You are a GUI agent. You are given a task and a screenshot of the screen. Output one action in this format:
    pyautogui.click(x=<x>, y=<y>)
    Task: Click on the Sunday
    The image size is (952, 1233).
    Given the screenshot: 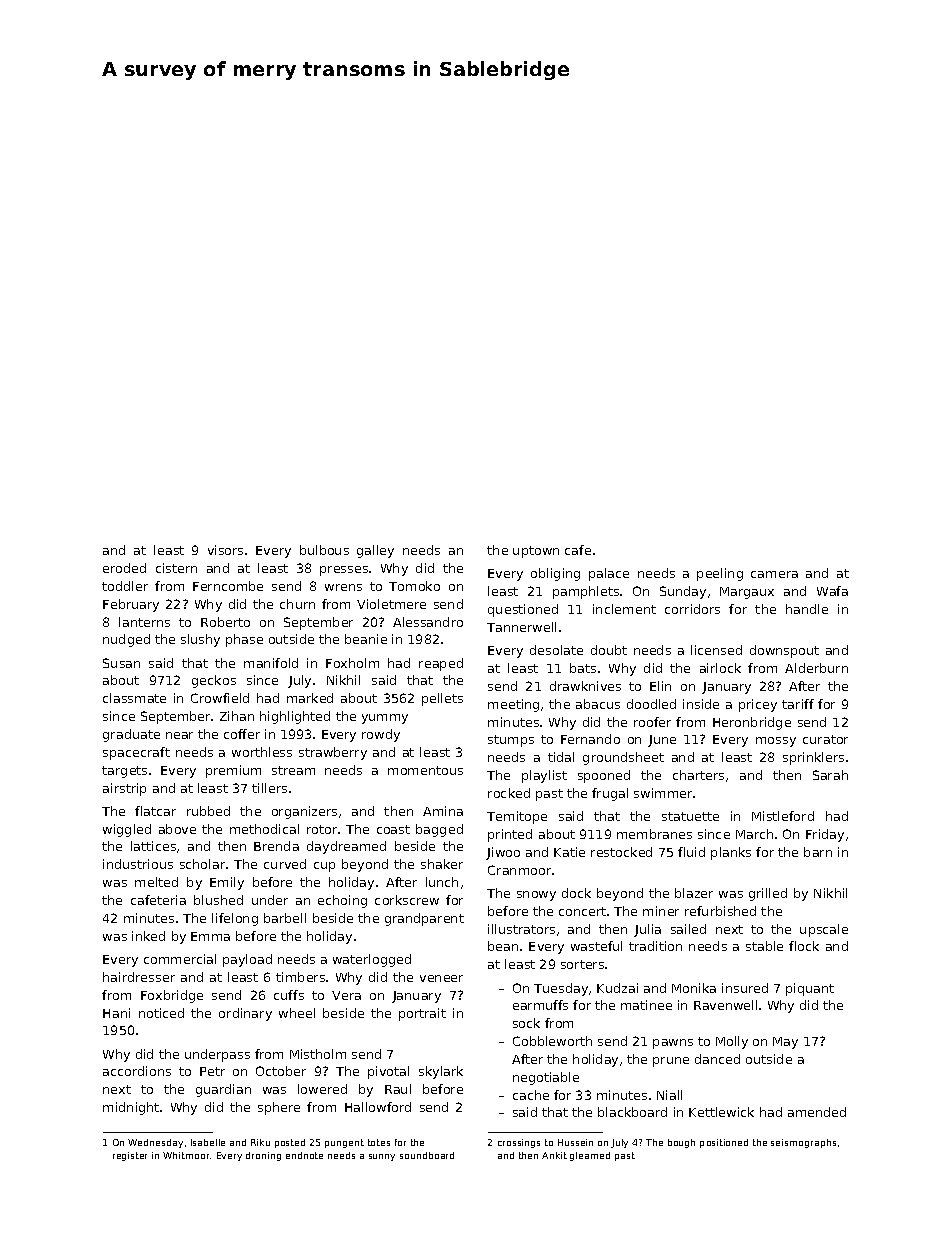 What is the action you would take?
    pyautogui.click(x=683, y=592)
